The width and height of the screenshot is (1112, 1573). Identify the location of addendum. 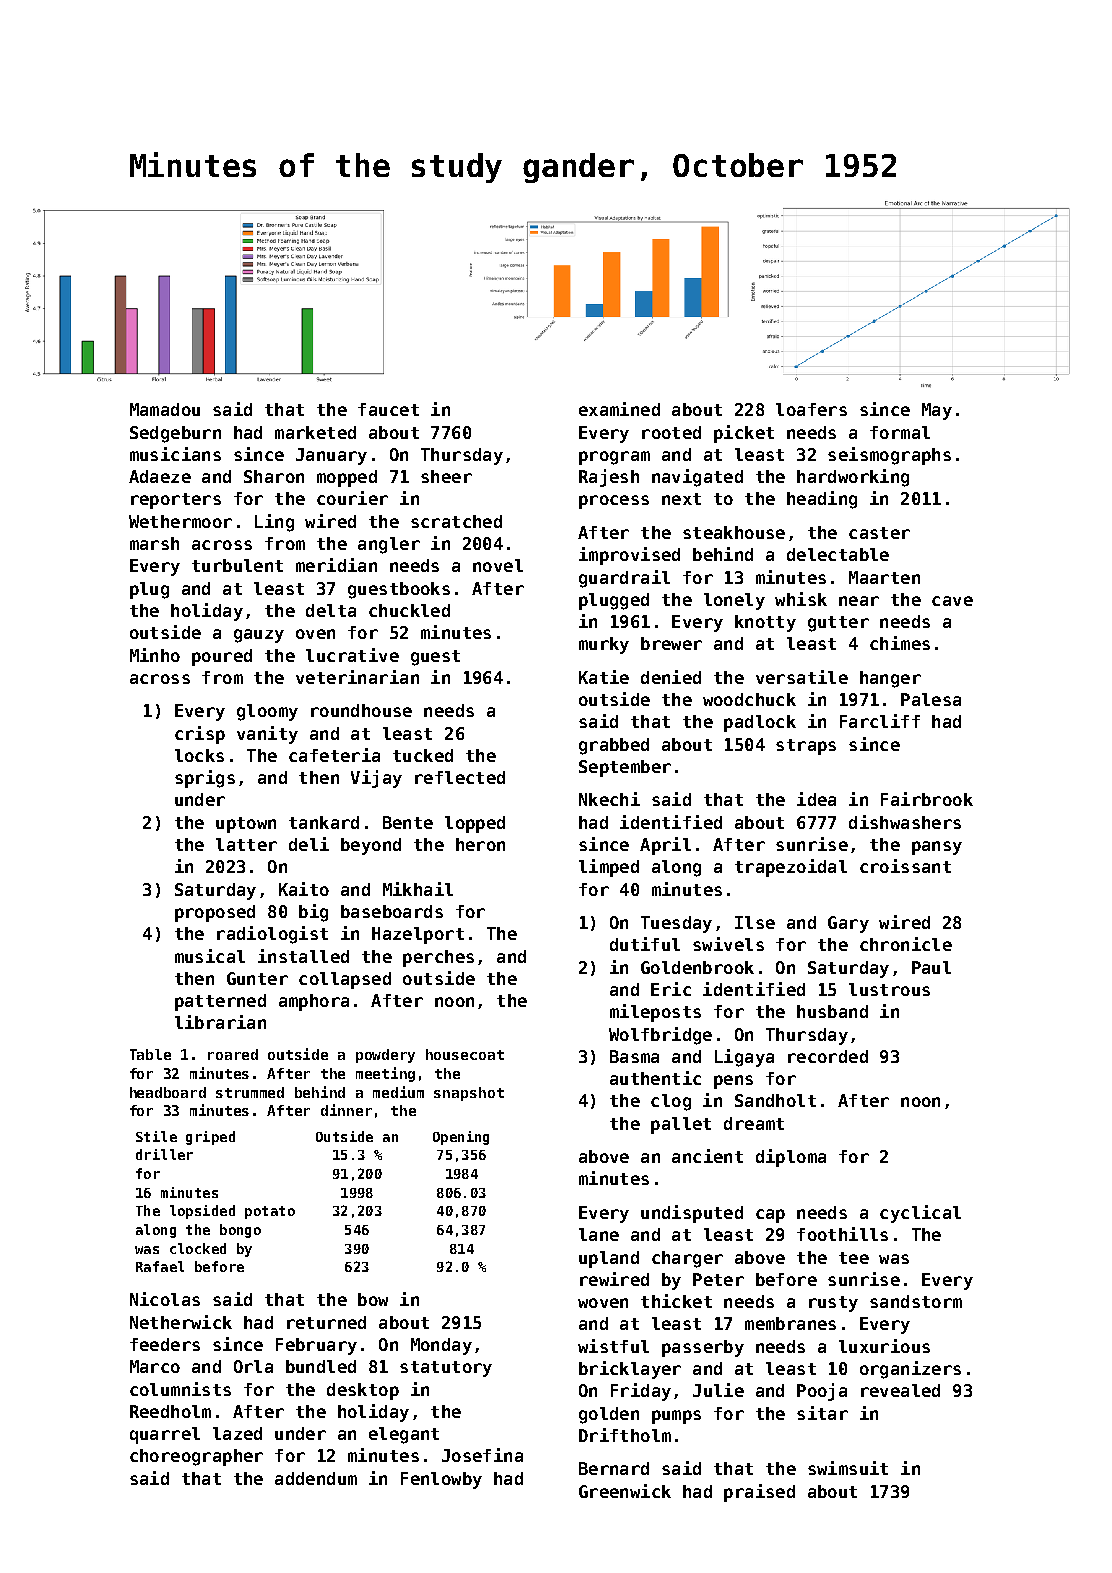
(316, 1478).
